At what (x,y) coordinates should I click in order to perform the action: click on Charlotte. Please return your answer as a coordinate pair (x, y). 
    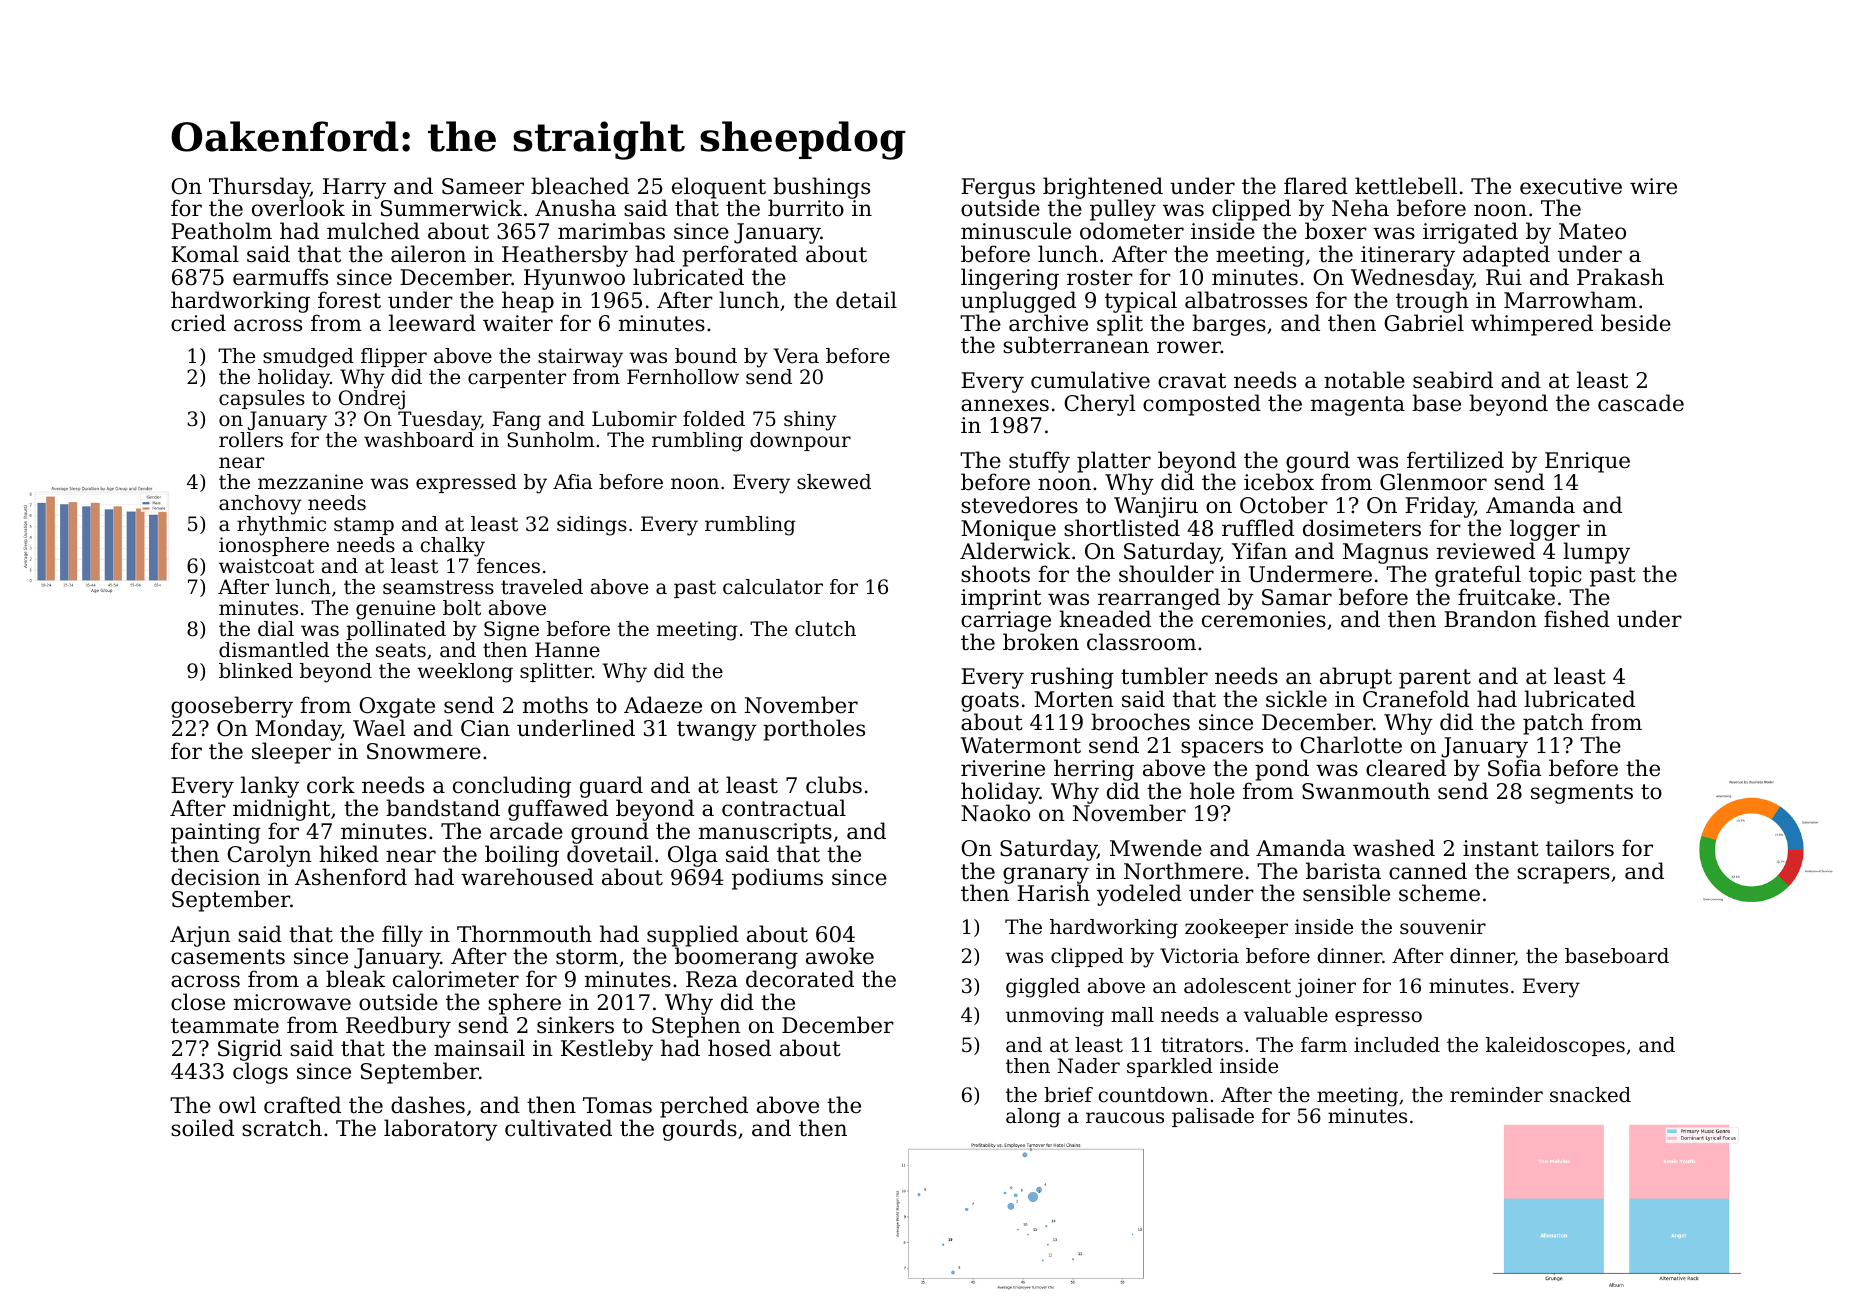
    Looking at the image, I should click on (1351, 745).
